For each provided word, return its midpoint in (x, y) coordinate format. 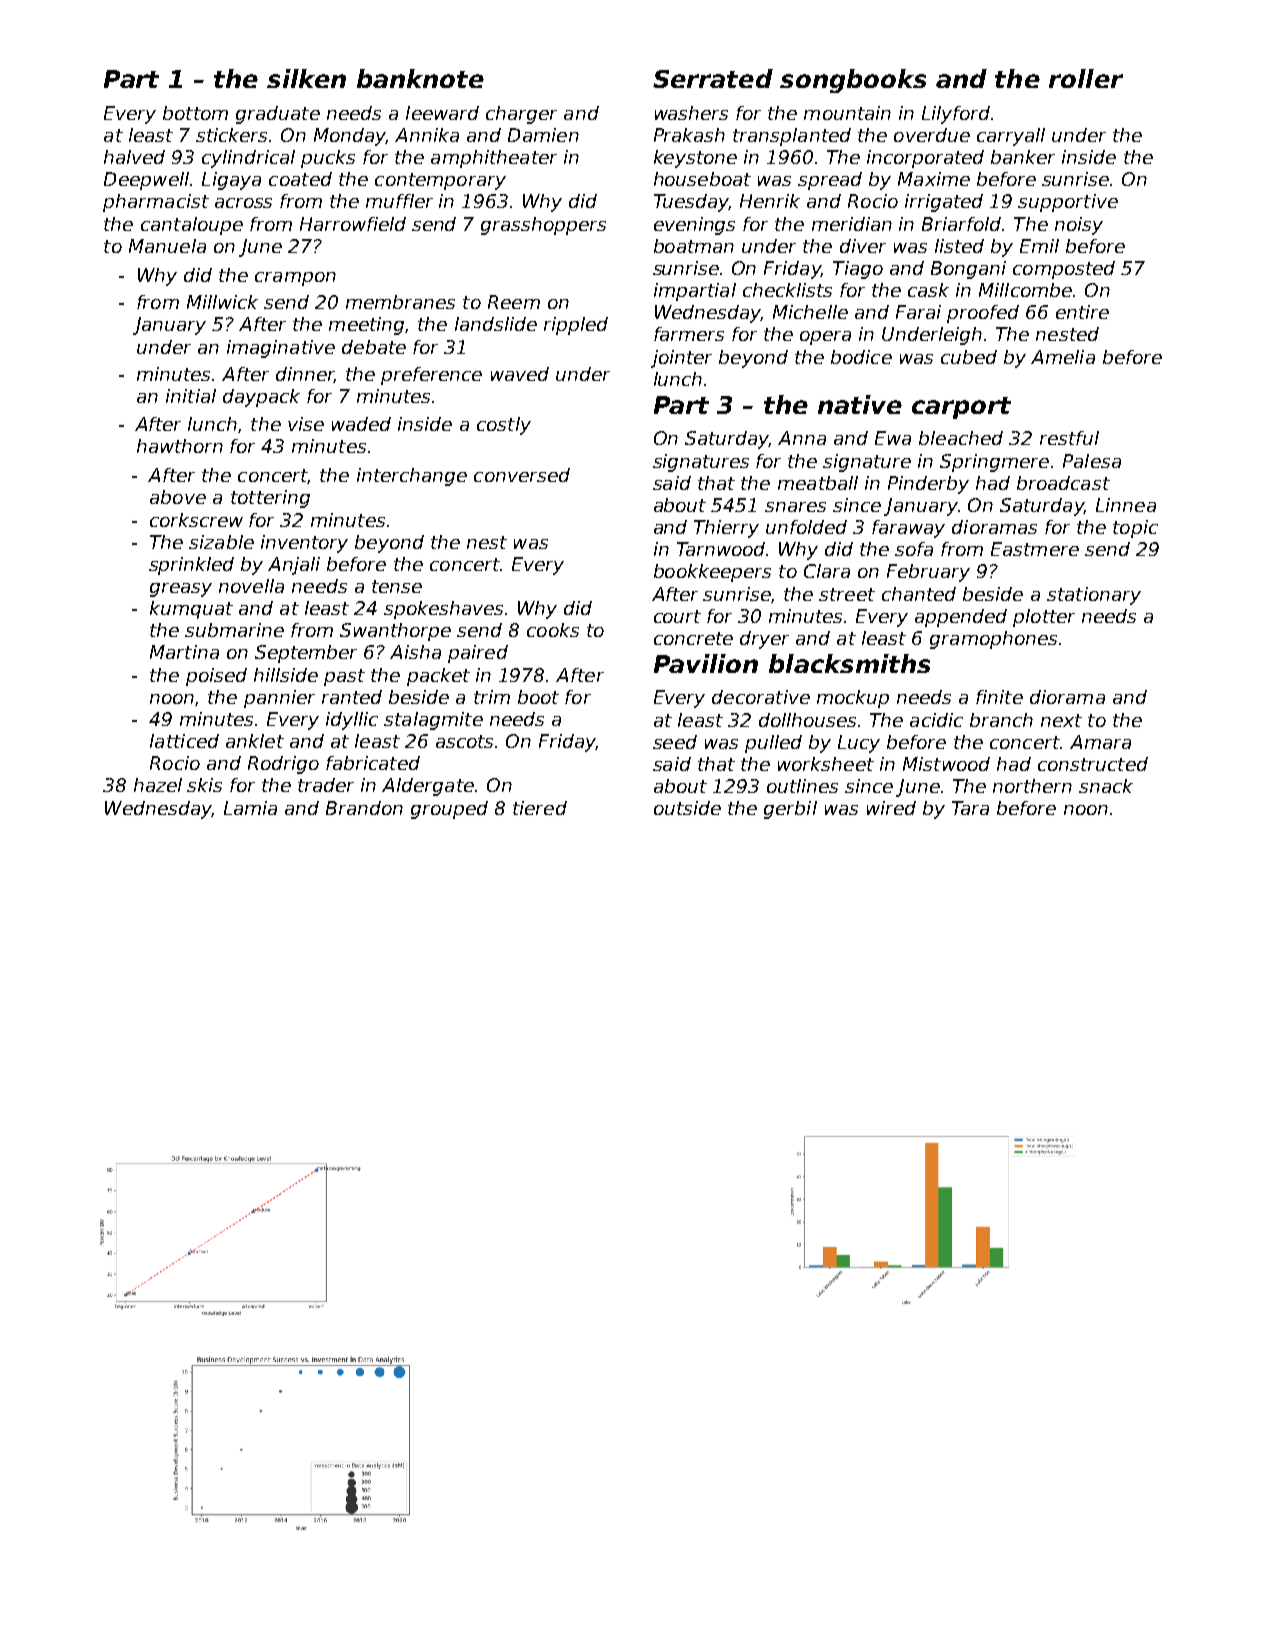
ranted (352, 697)
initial (191, 396)
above (178, 497)
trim (492, 697)
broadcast (1063, 483)
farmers (689, 334)
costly (504, 426)
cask (928, 290)
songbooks (853, 81)
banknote (420, 78)
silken (306, 78)
